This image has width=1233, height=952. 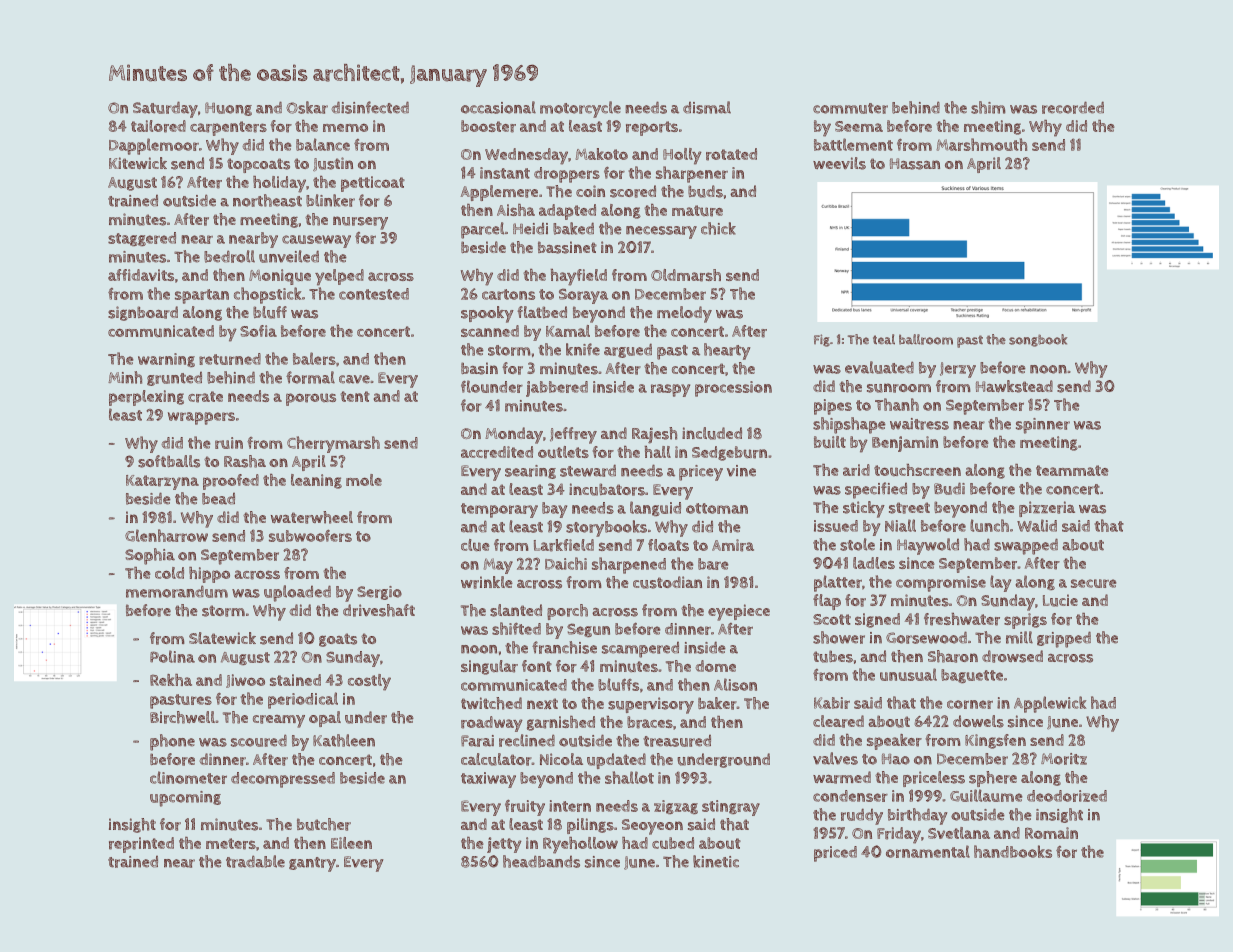 I want to click on reprinted, so click(x=141, y=845).
